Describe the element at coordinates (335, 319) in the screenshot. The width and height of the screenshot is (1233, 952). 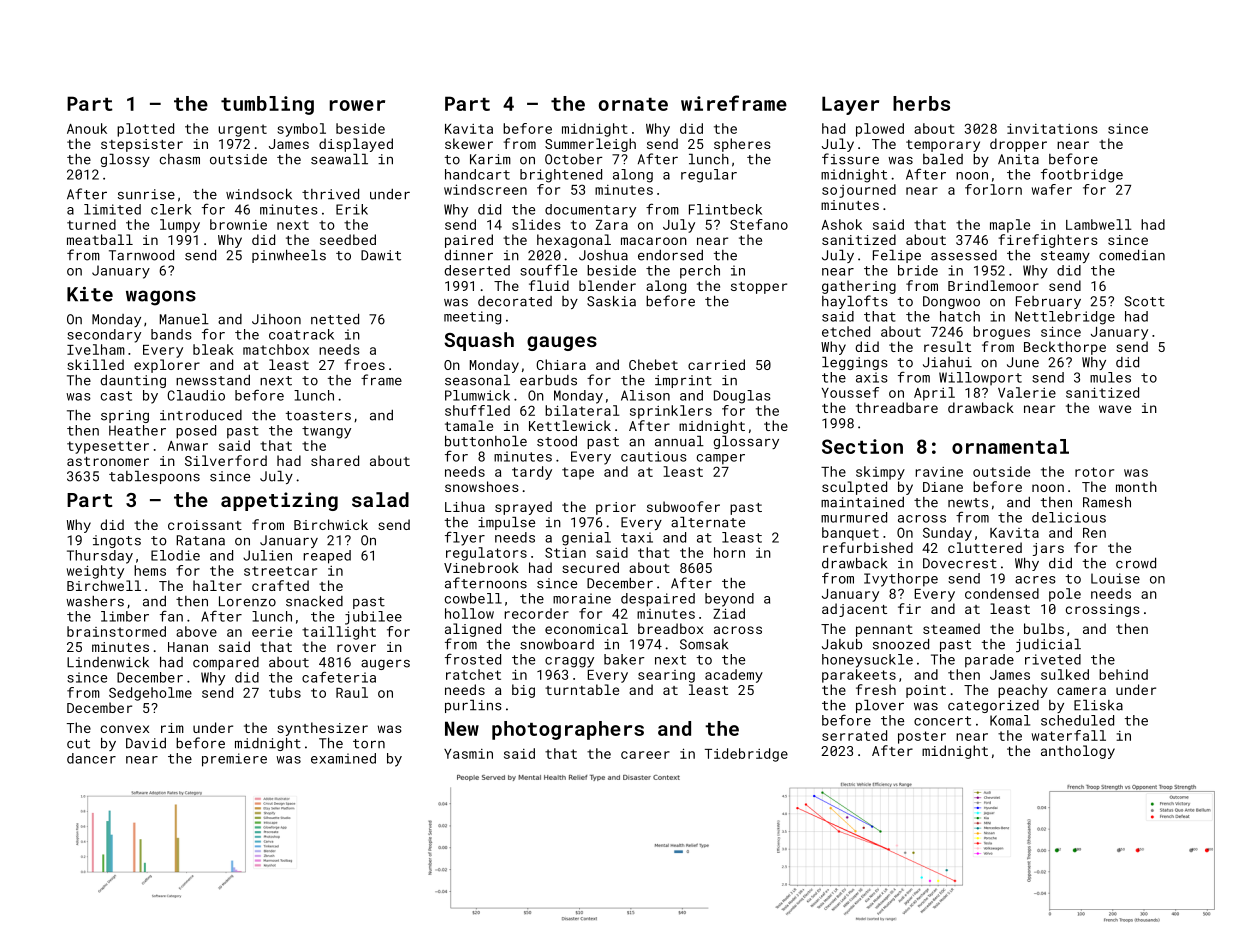
I see `netted` at that location.
